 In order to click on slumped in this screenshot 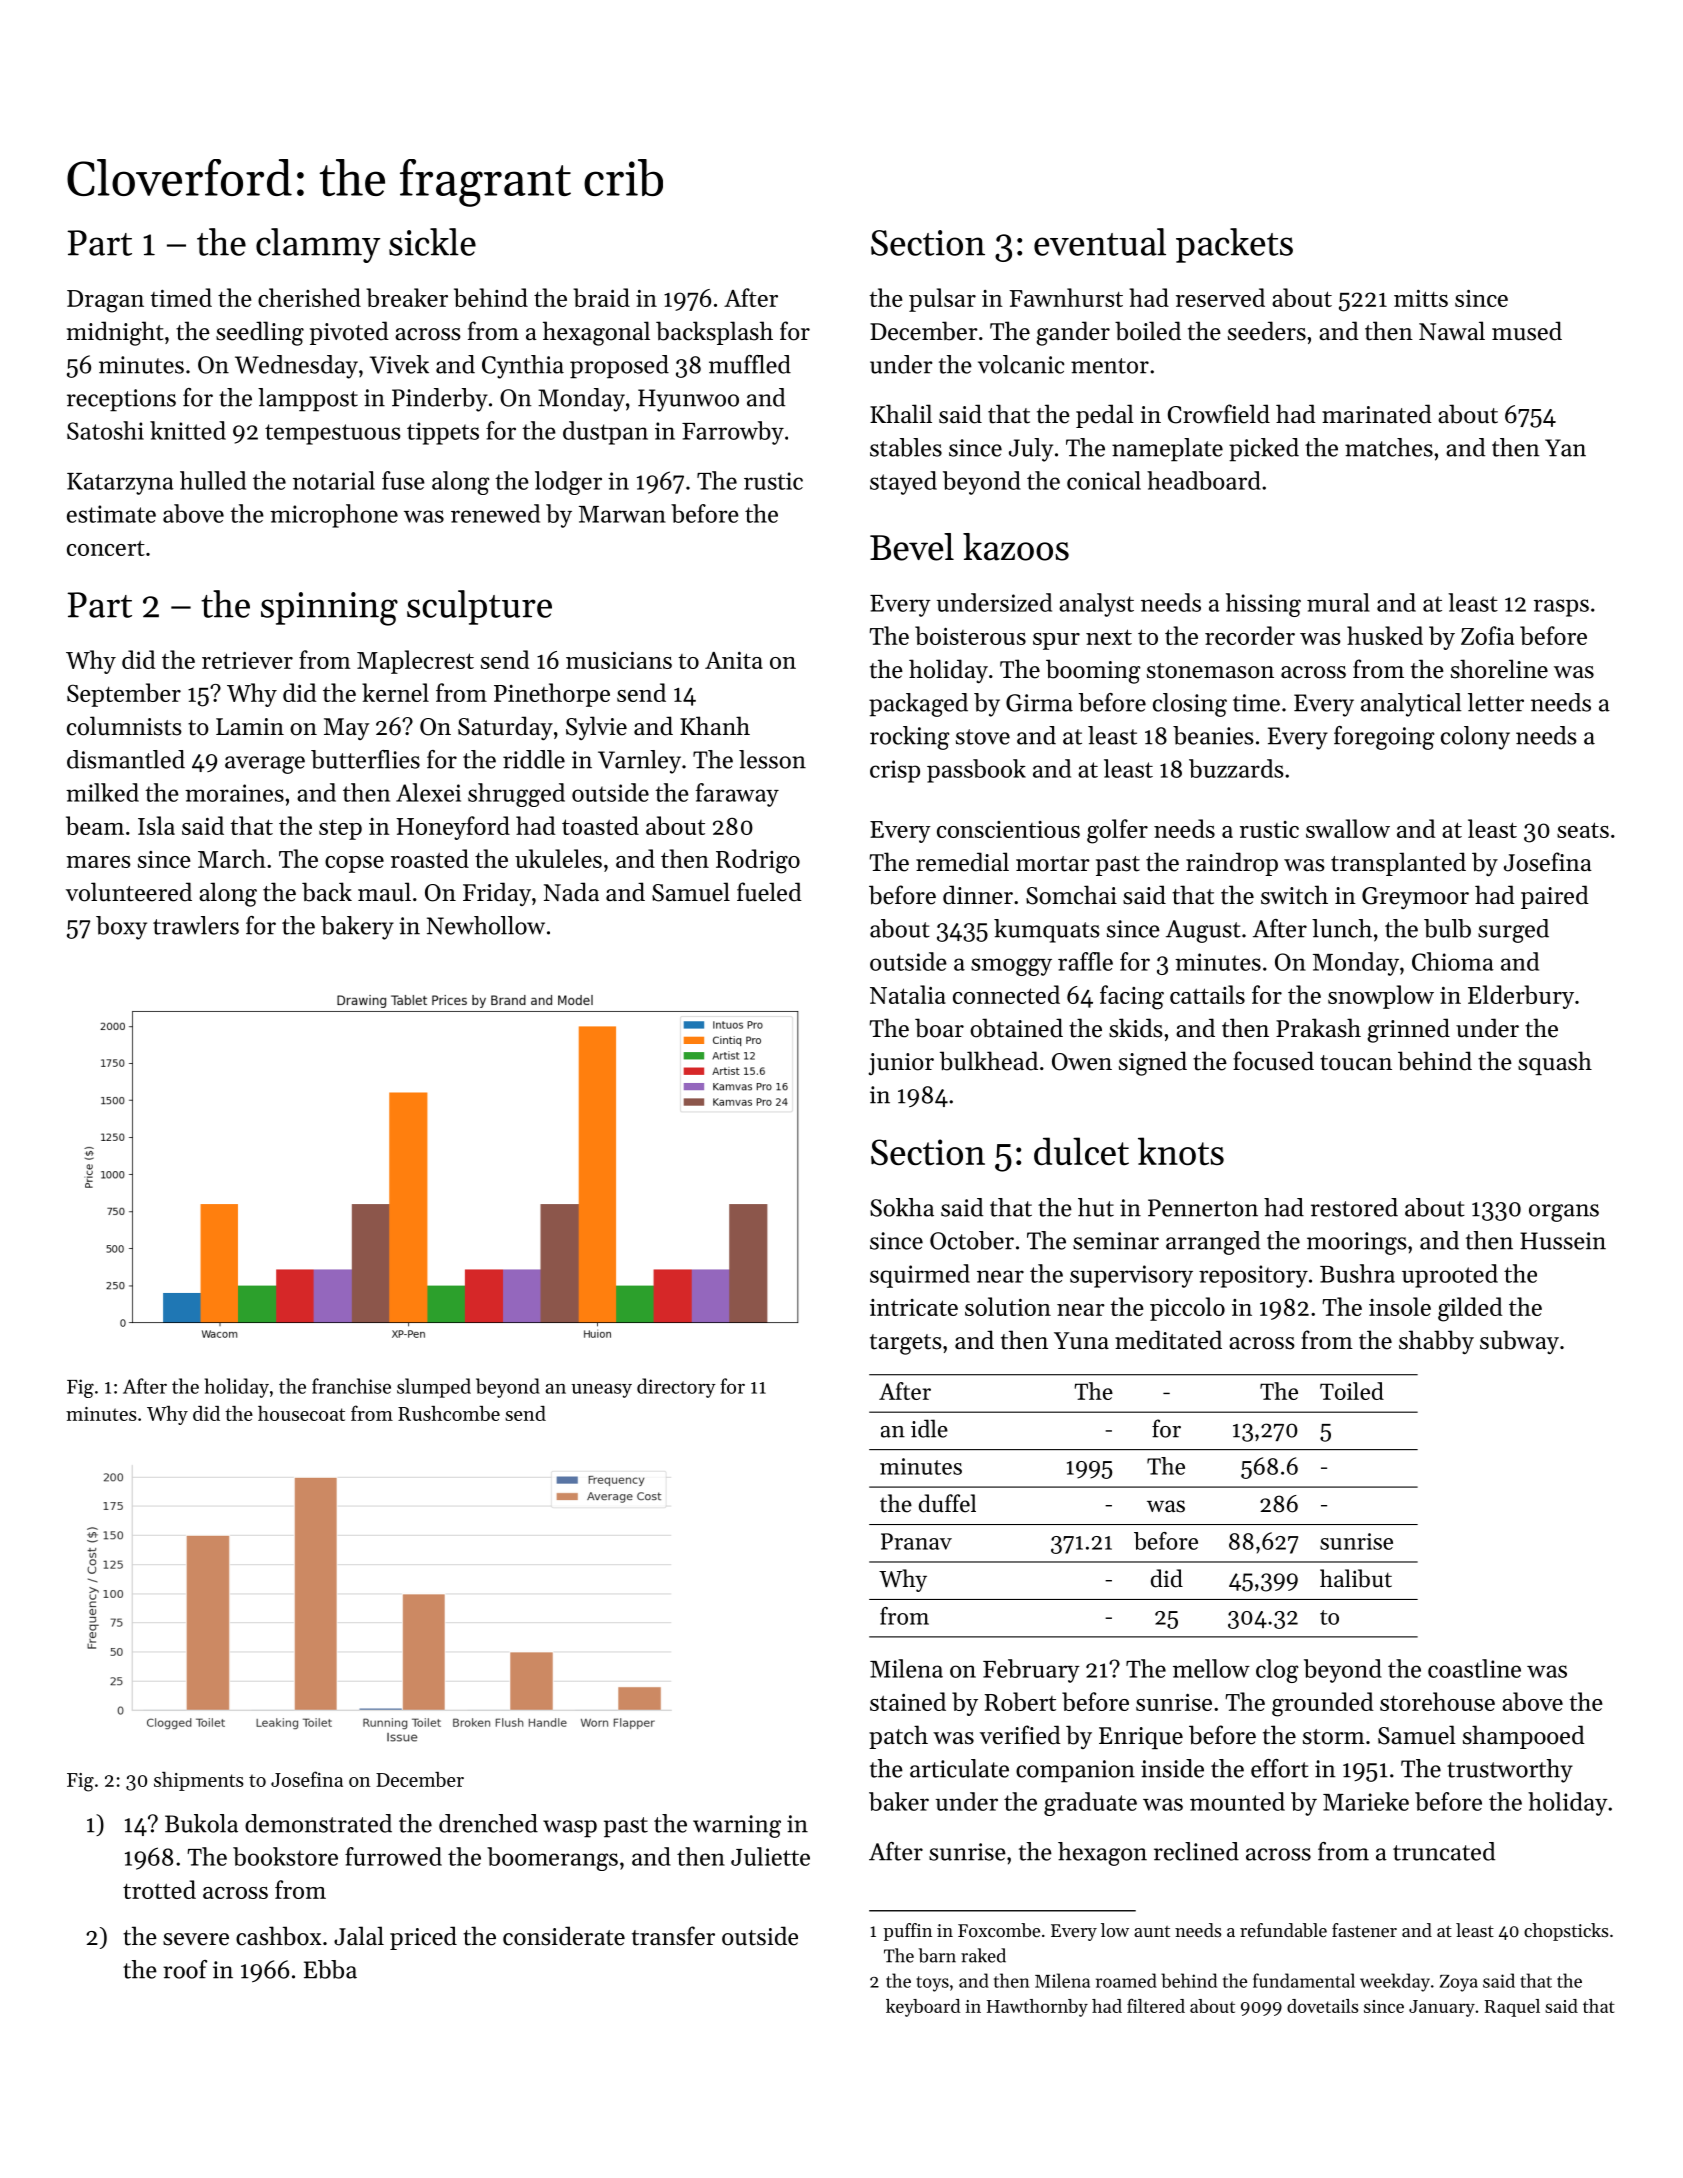, I will do `click(434, 1388)`.
